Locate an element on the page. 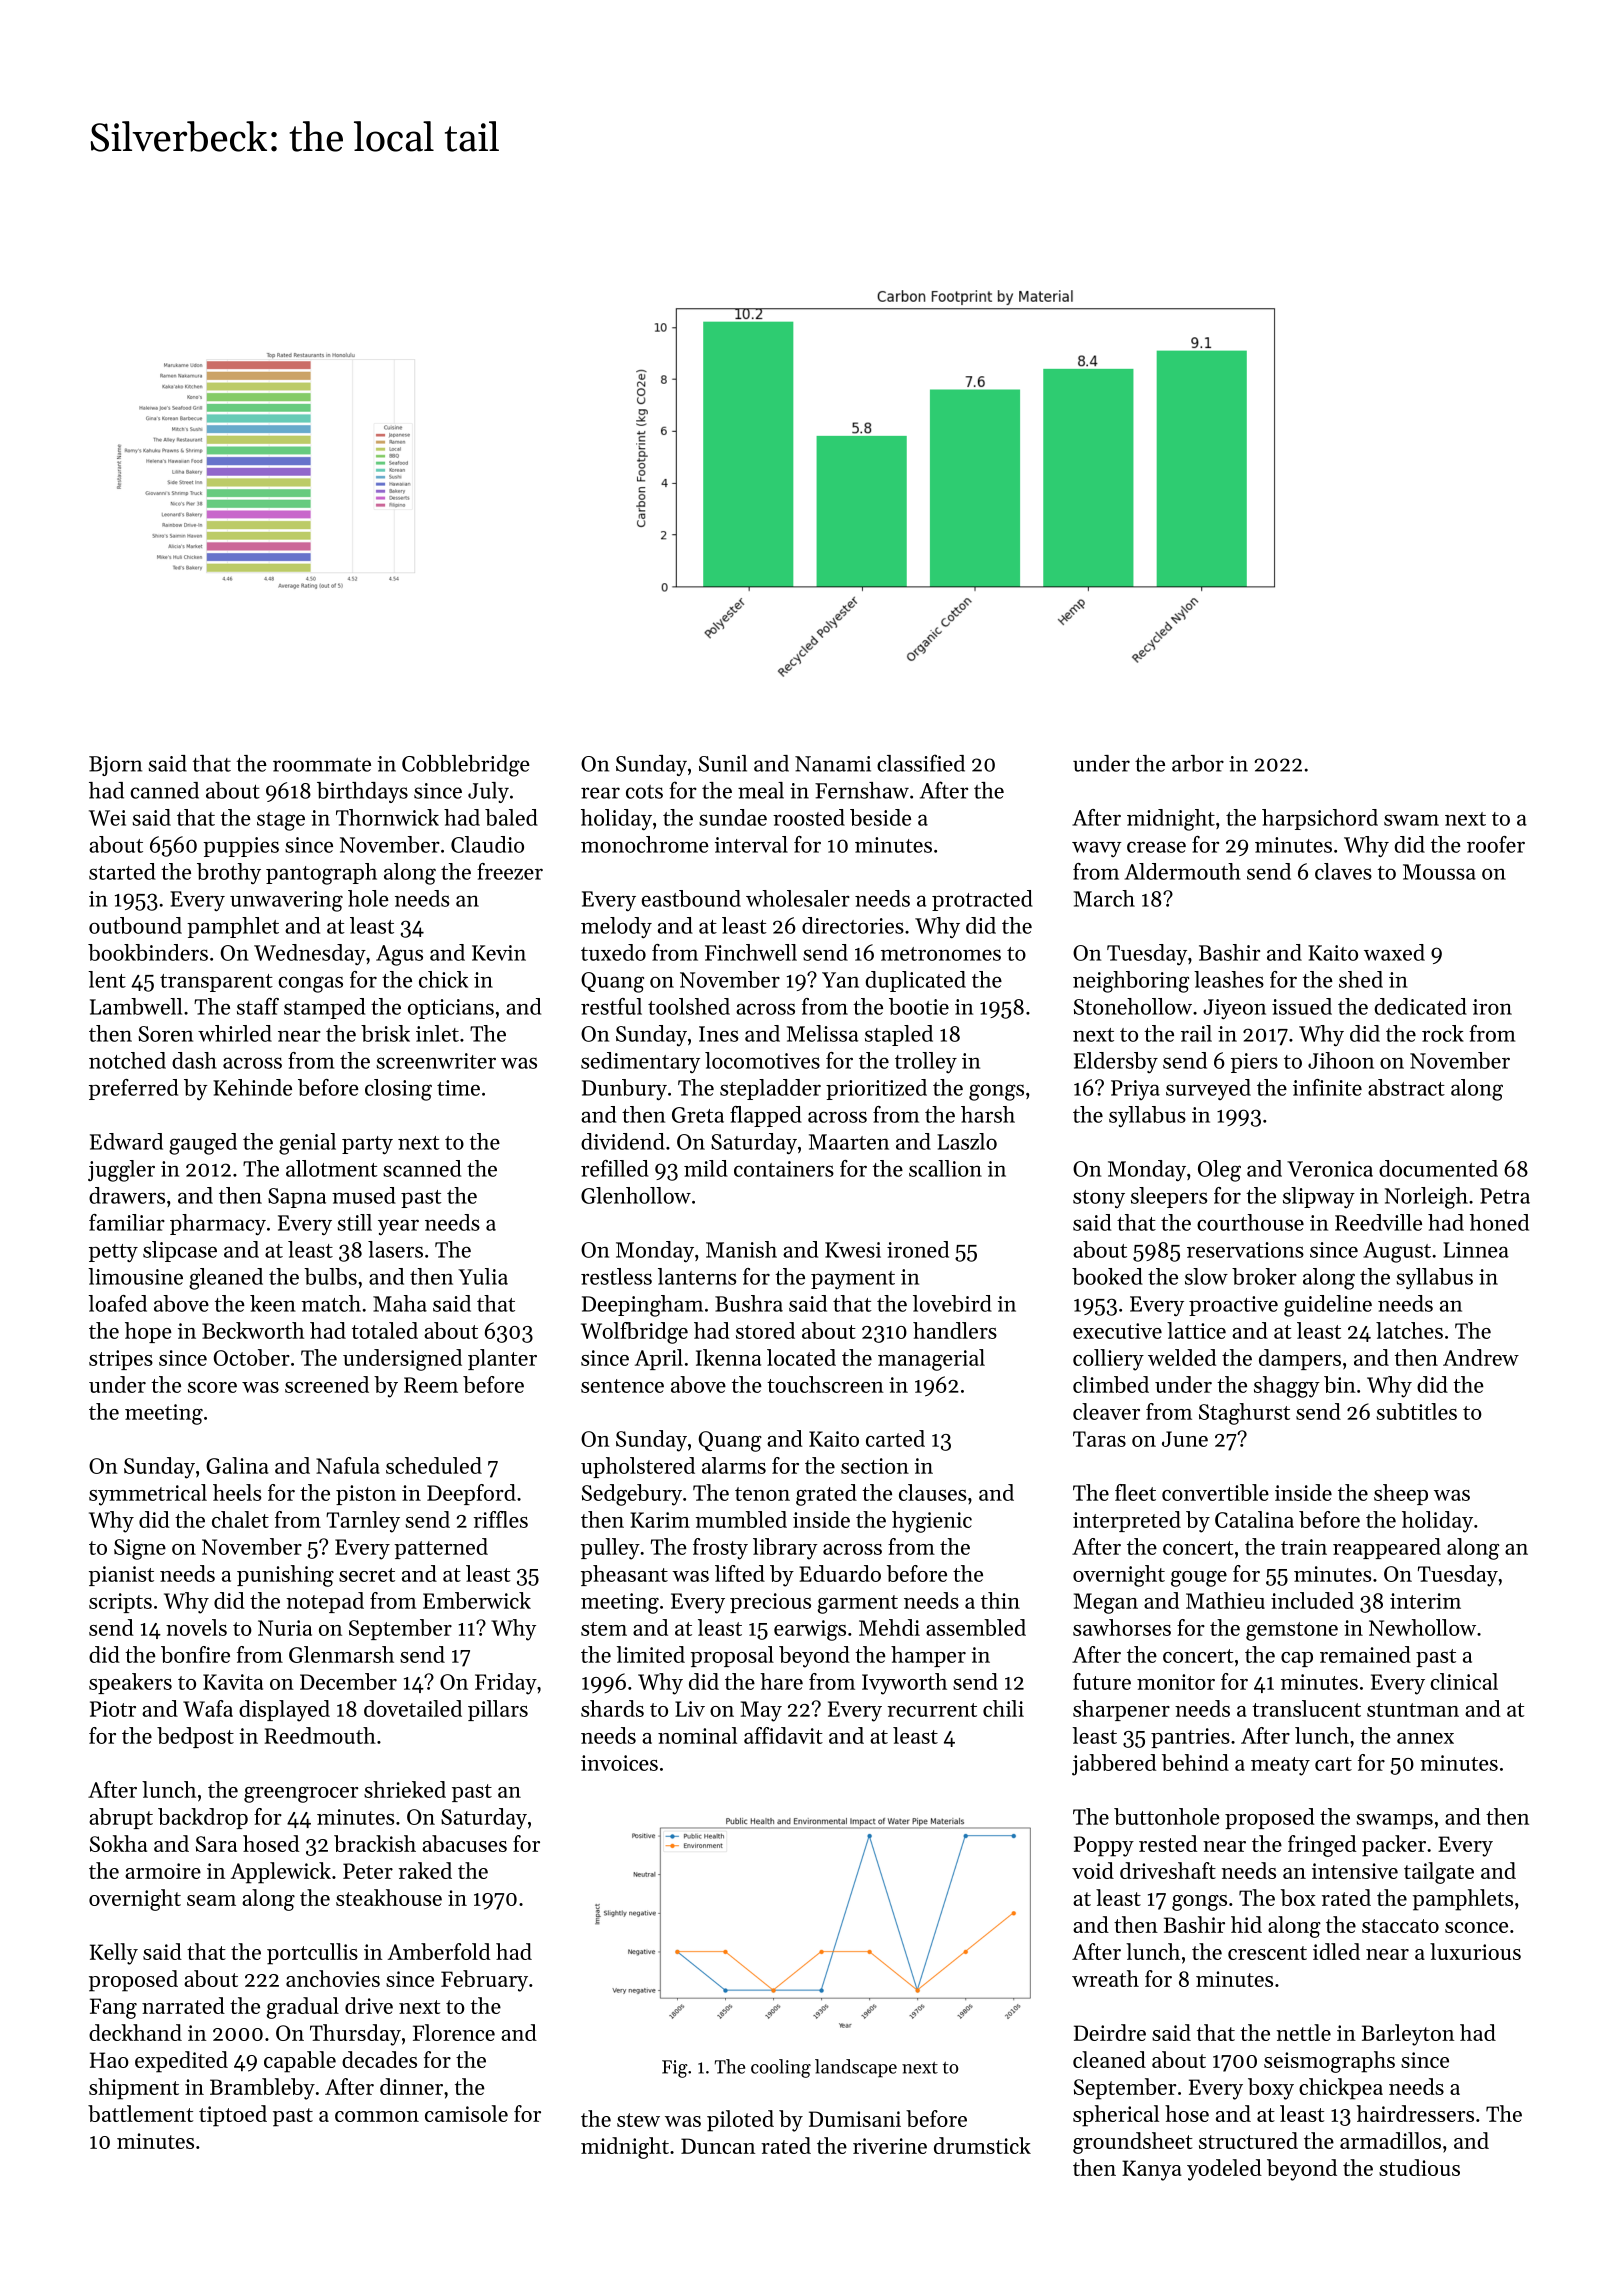 The height and width of the image is (2292, 1620). studious is located at coordinates (1419, 2167).
